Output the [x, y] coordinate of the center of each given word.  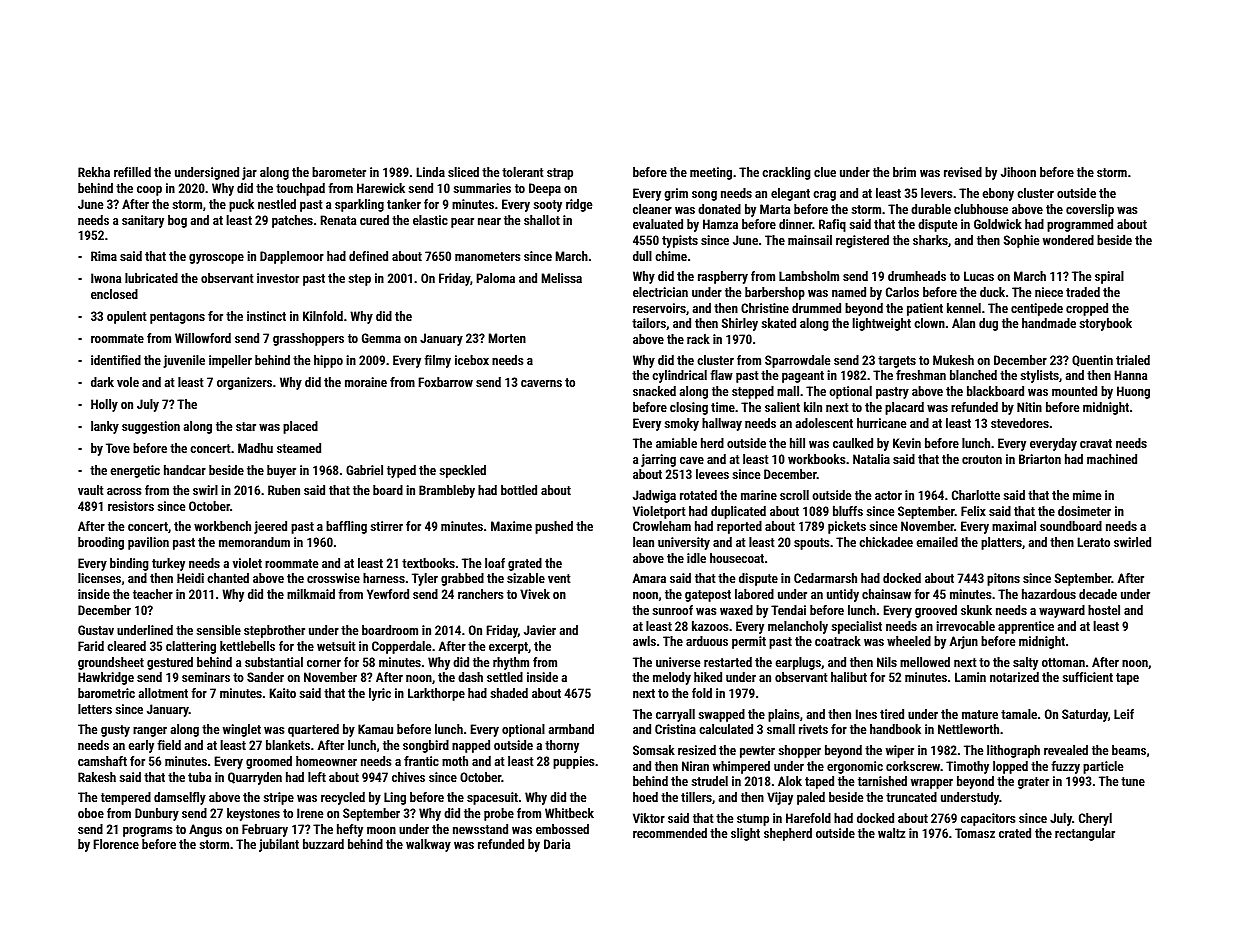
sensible [219, 630]
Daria [557, 844]
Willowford [203, 338]
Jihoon [1018, 172]
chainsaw [886, 594]
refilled [132, 172]
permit [749, 642]
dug [988, 324]
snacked [654, 391]
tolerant [522, 172]
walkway [428, 845]
